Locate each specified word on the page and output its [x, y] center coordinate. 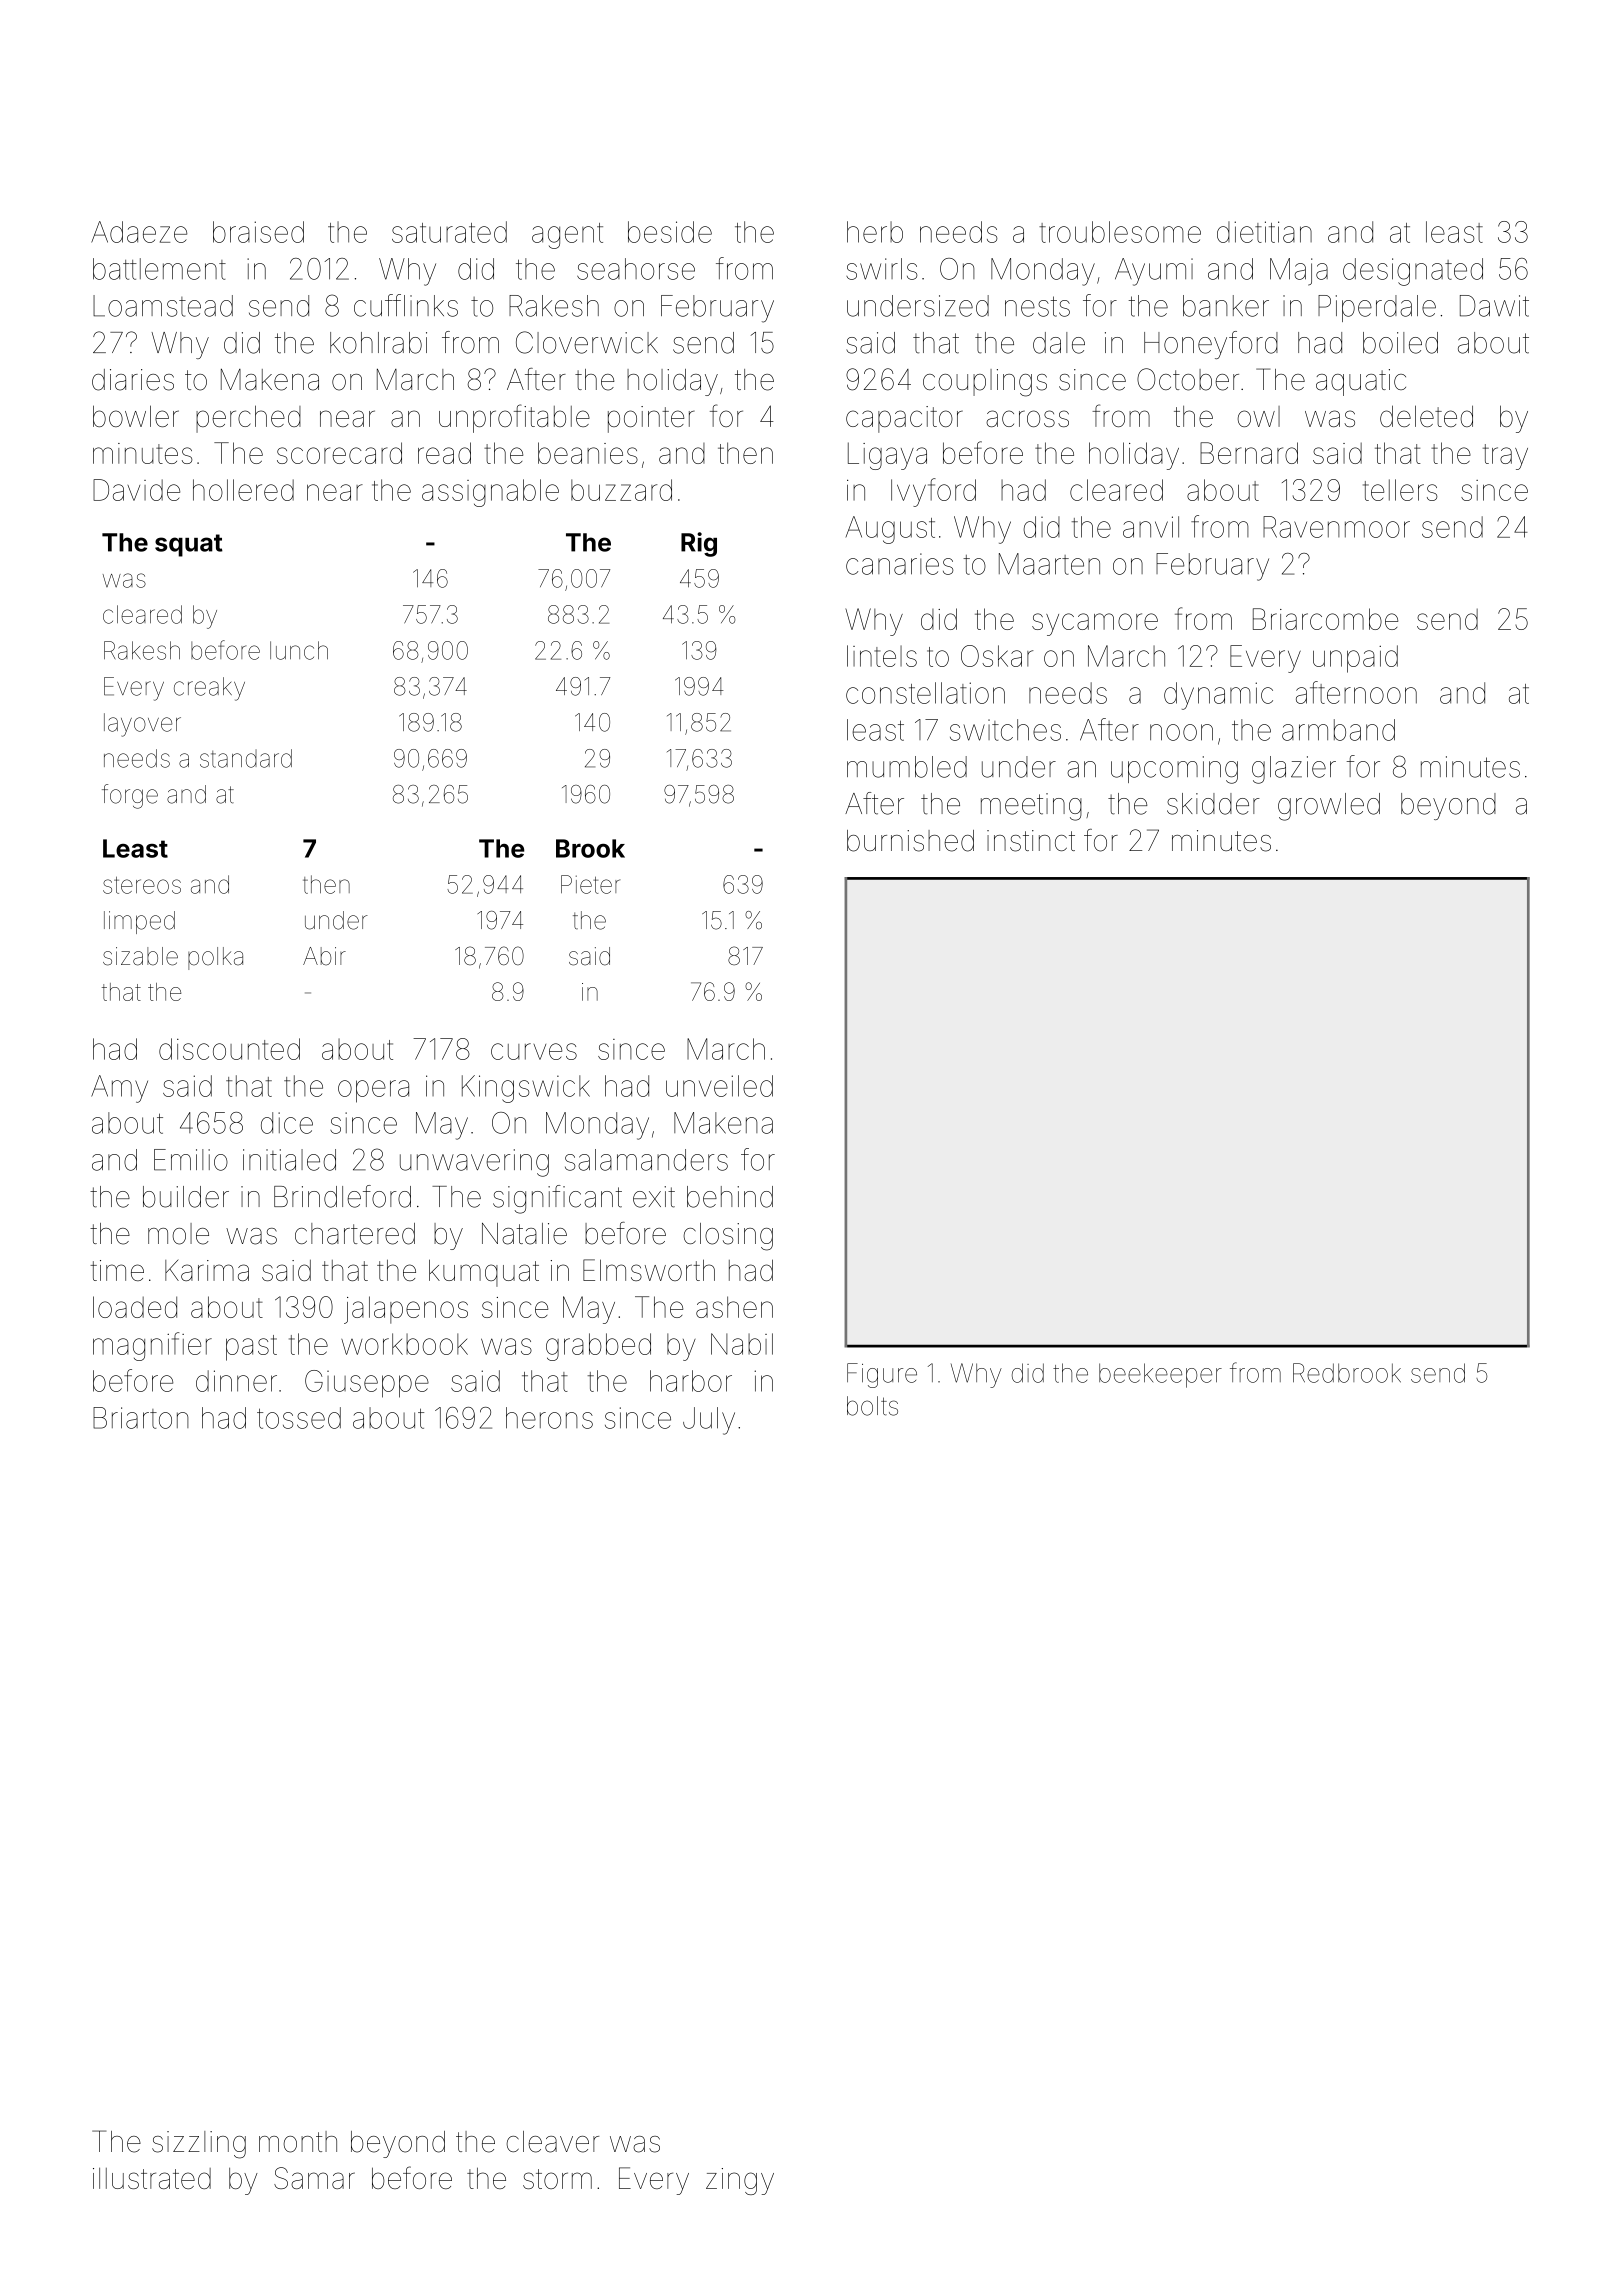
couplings [985, 383]
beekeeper [1160, 1375]
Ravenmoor [1336, 527]
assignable [490, 493]
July [709, 1421]
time [117, 1270]
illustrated [152, 2178]
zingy [740, 2181]
